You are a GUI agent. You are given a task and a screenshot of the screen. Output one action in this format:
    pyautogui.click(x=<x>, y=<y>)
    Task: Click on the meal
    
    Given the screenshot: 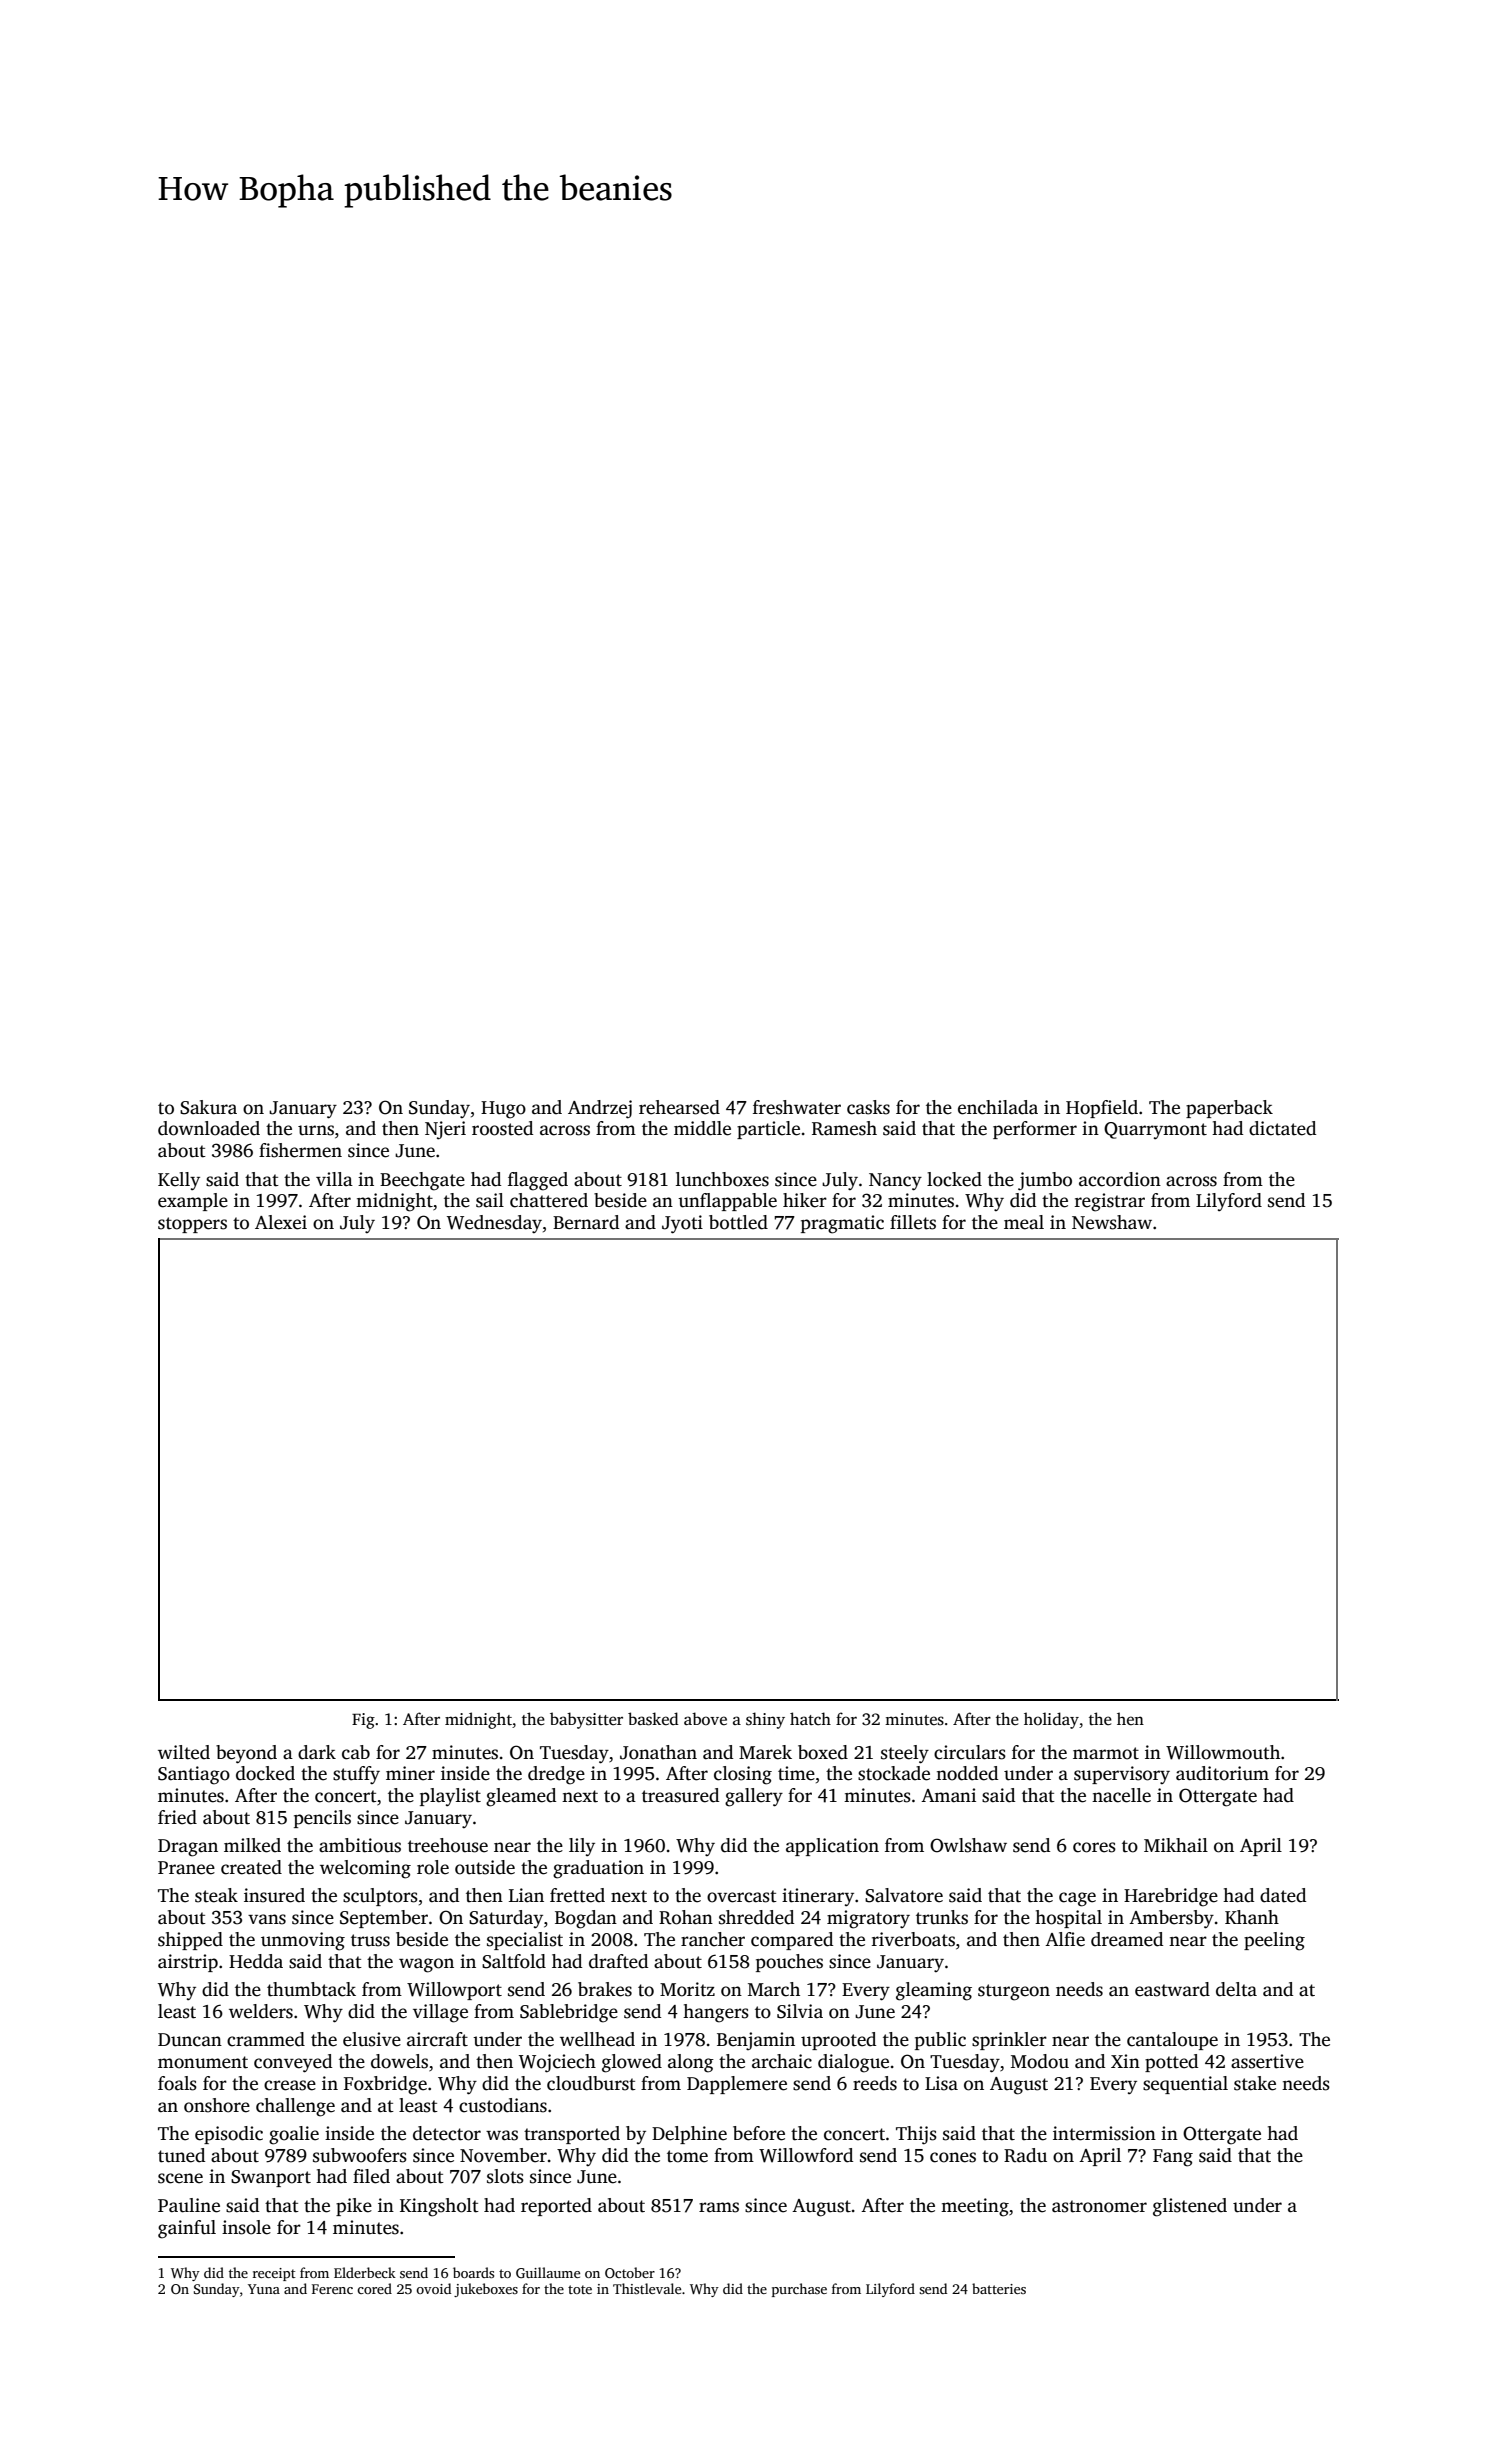 What is the action you would take?
    pyautogui.click(x=1024, y=1222)
